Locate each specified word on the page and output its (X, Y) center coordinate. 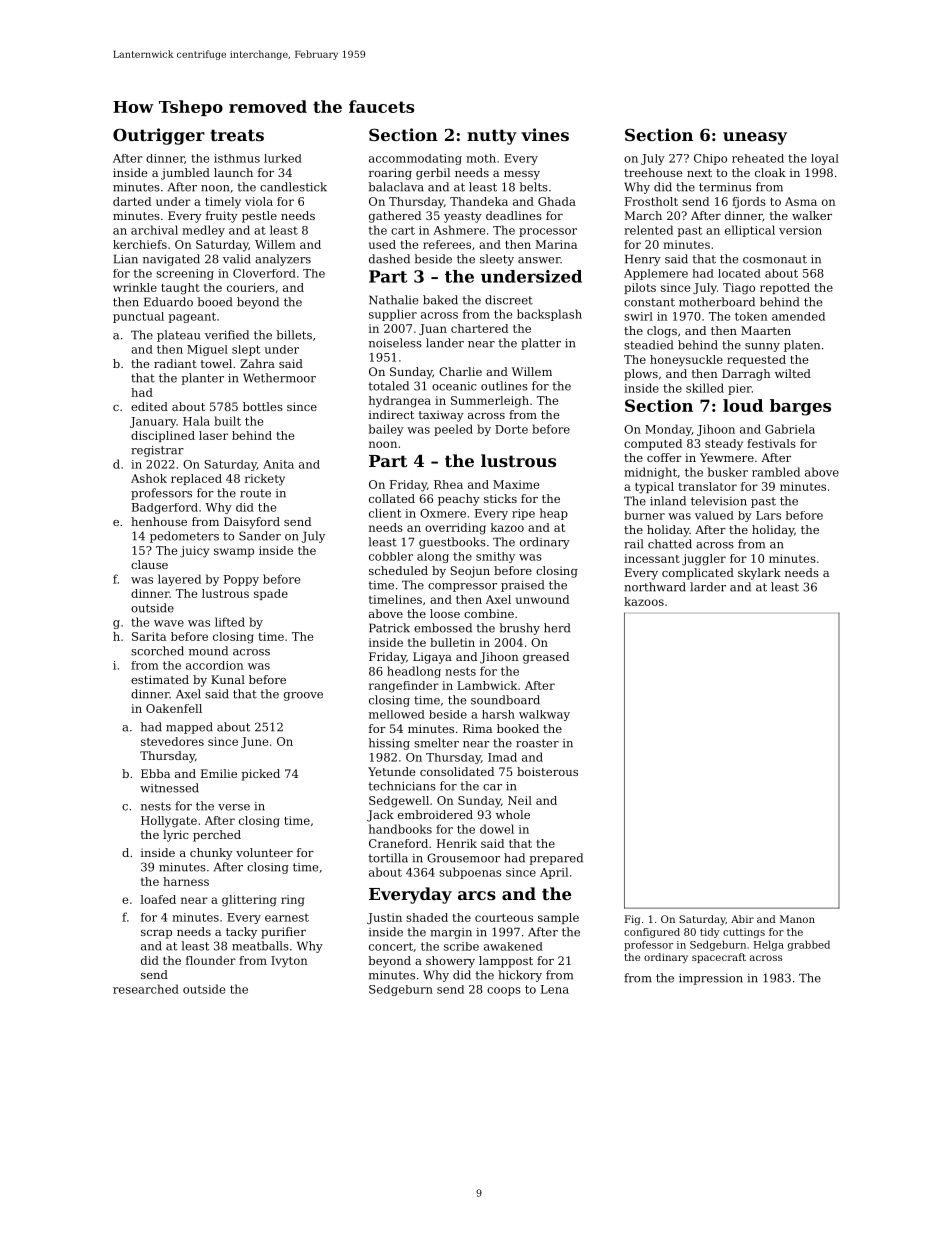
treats (237, 135)
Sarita (149, 636)
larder (708, 587)
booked (518, 728)
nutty (492, 137)
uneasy (755, 138)
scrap (156, 934)
